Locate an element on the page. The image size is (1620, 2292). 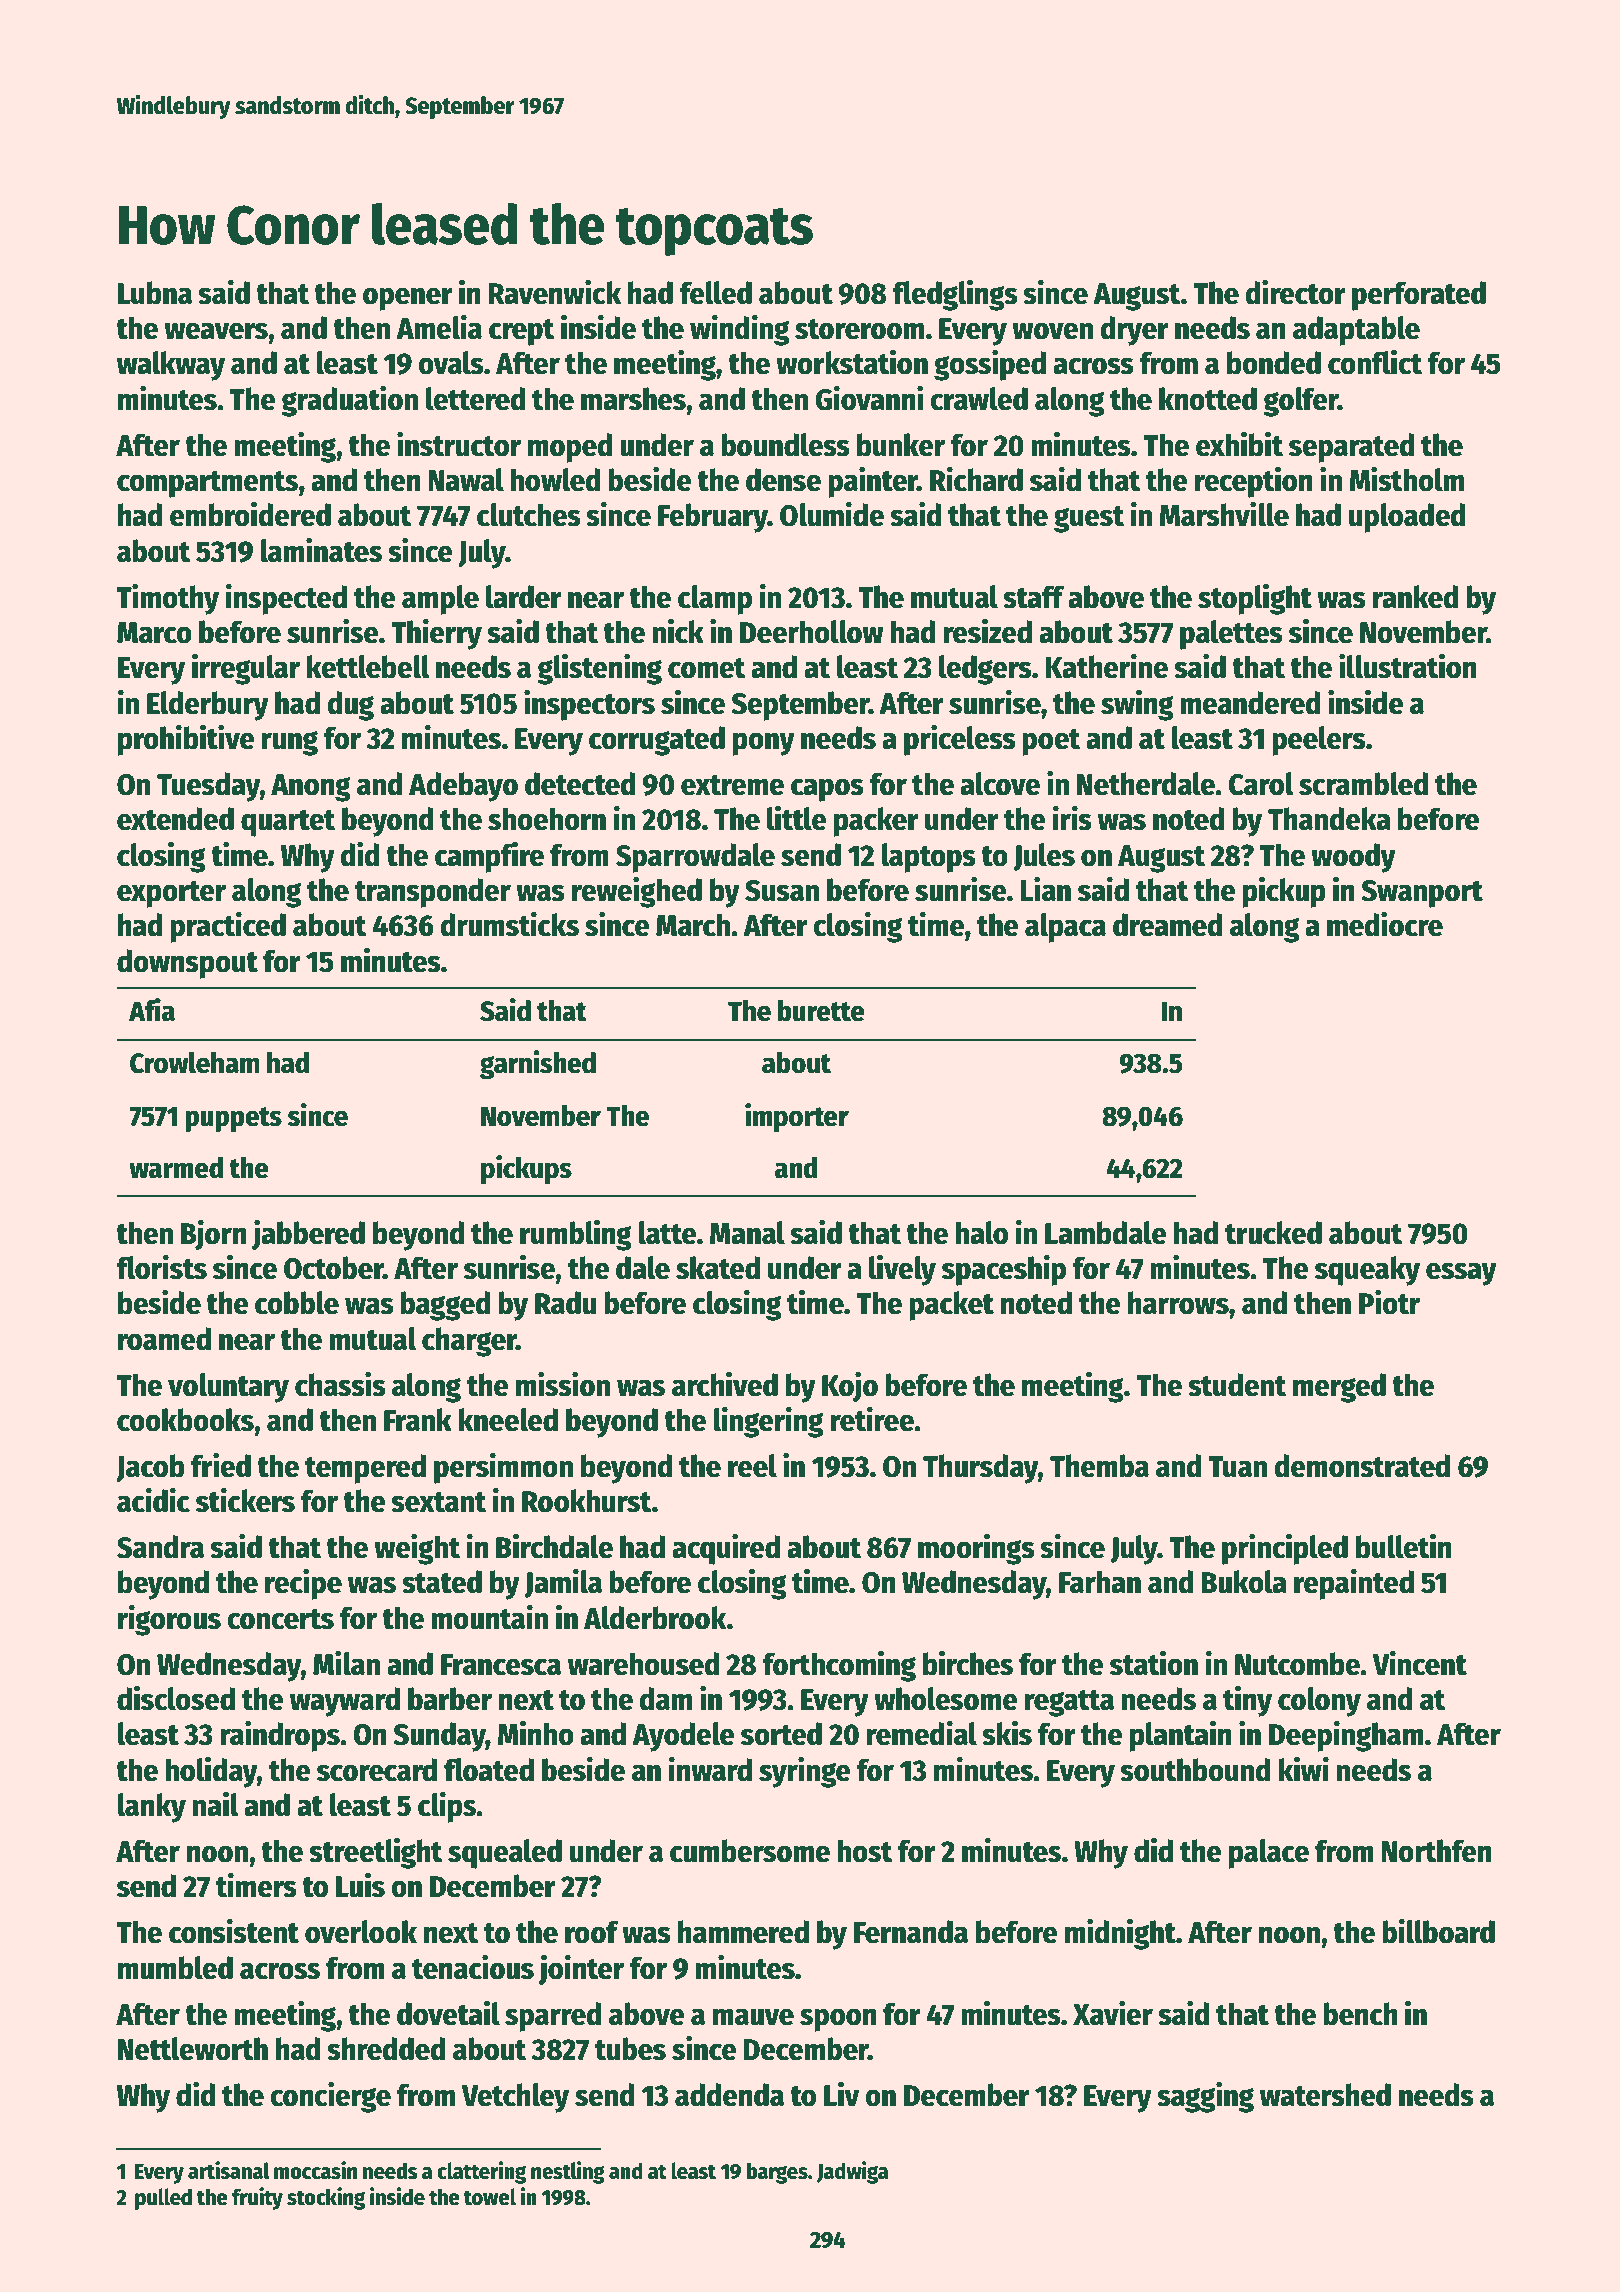
guest is located at coordinates (1089, 519).
